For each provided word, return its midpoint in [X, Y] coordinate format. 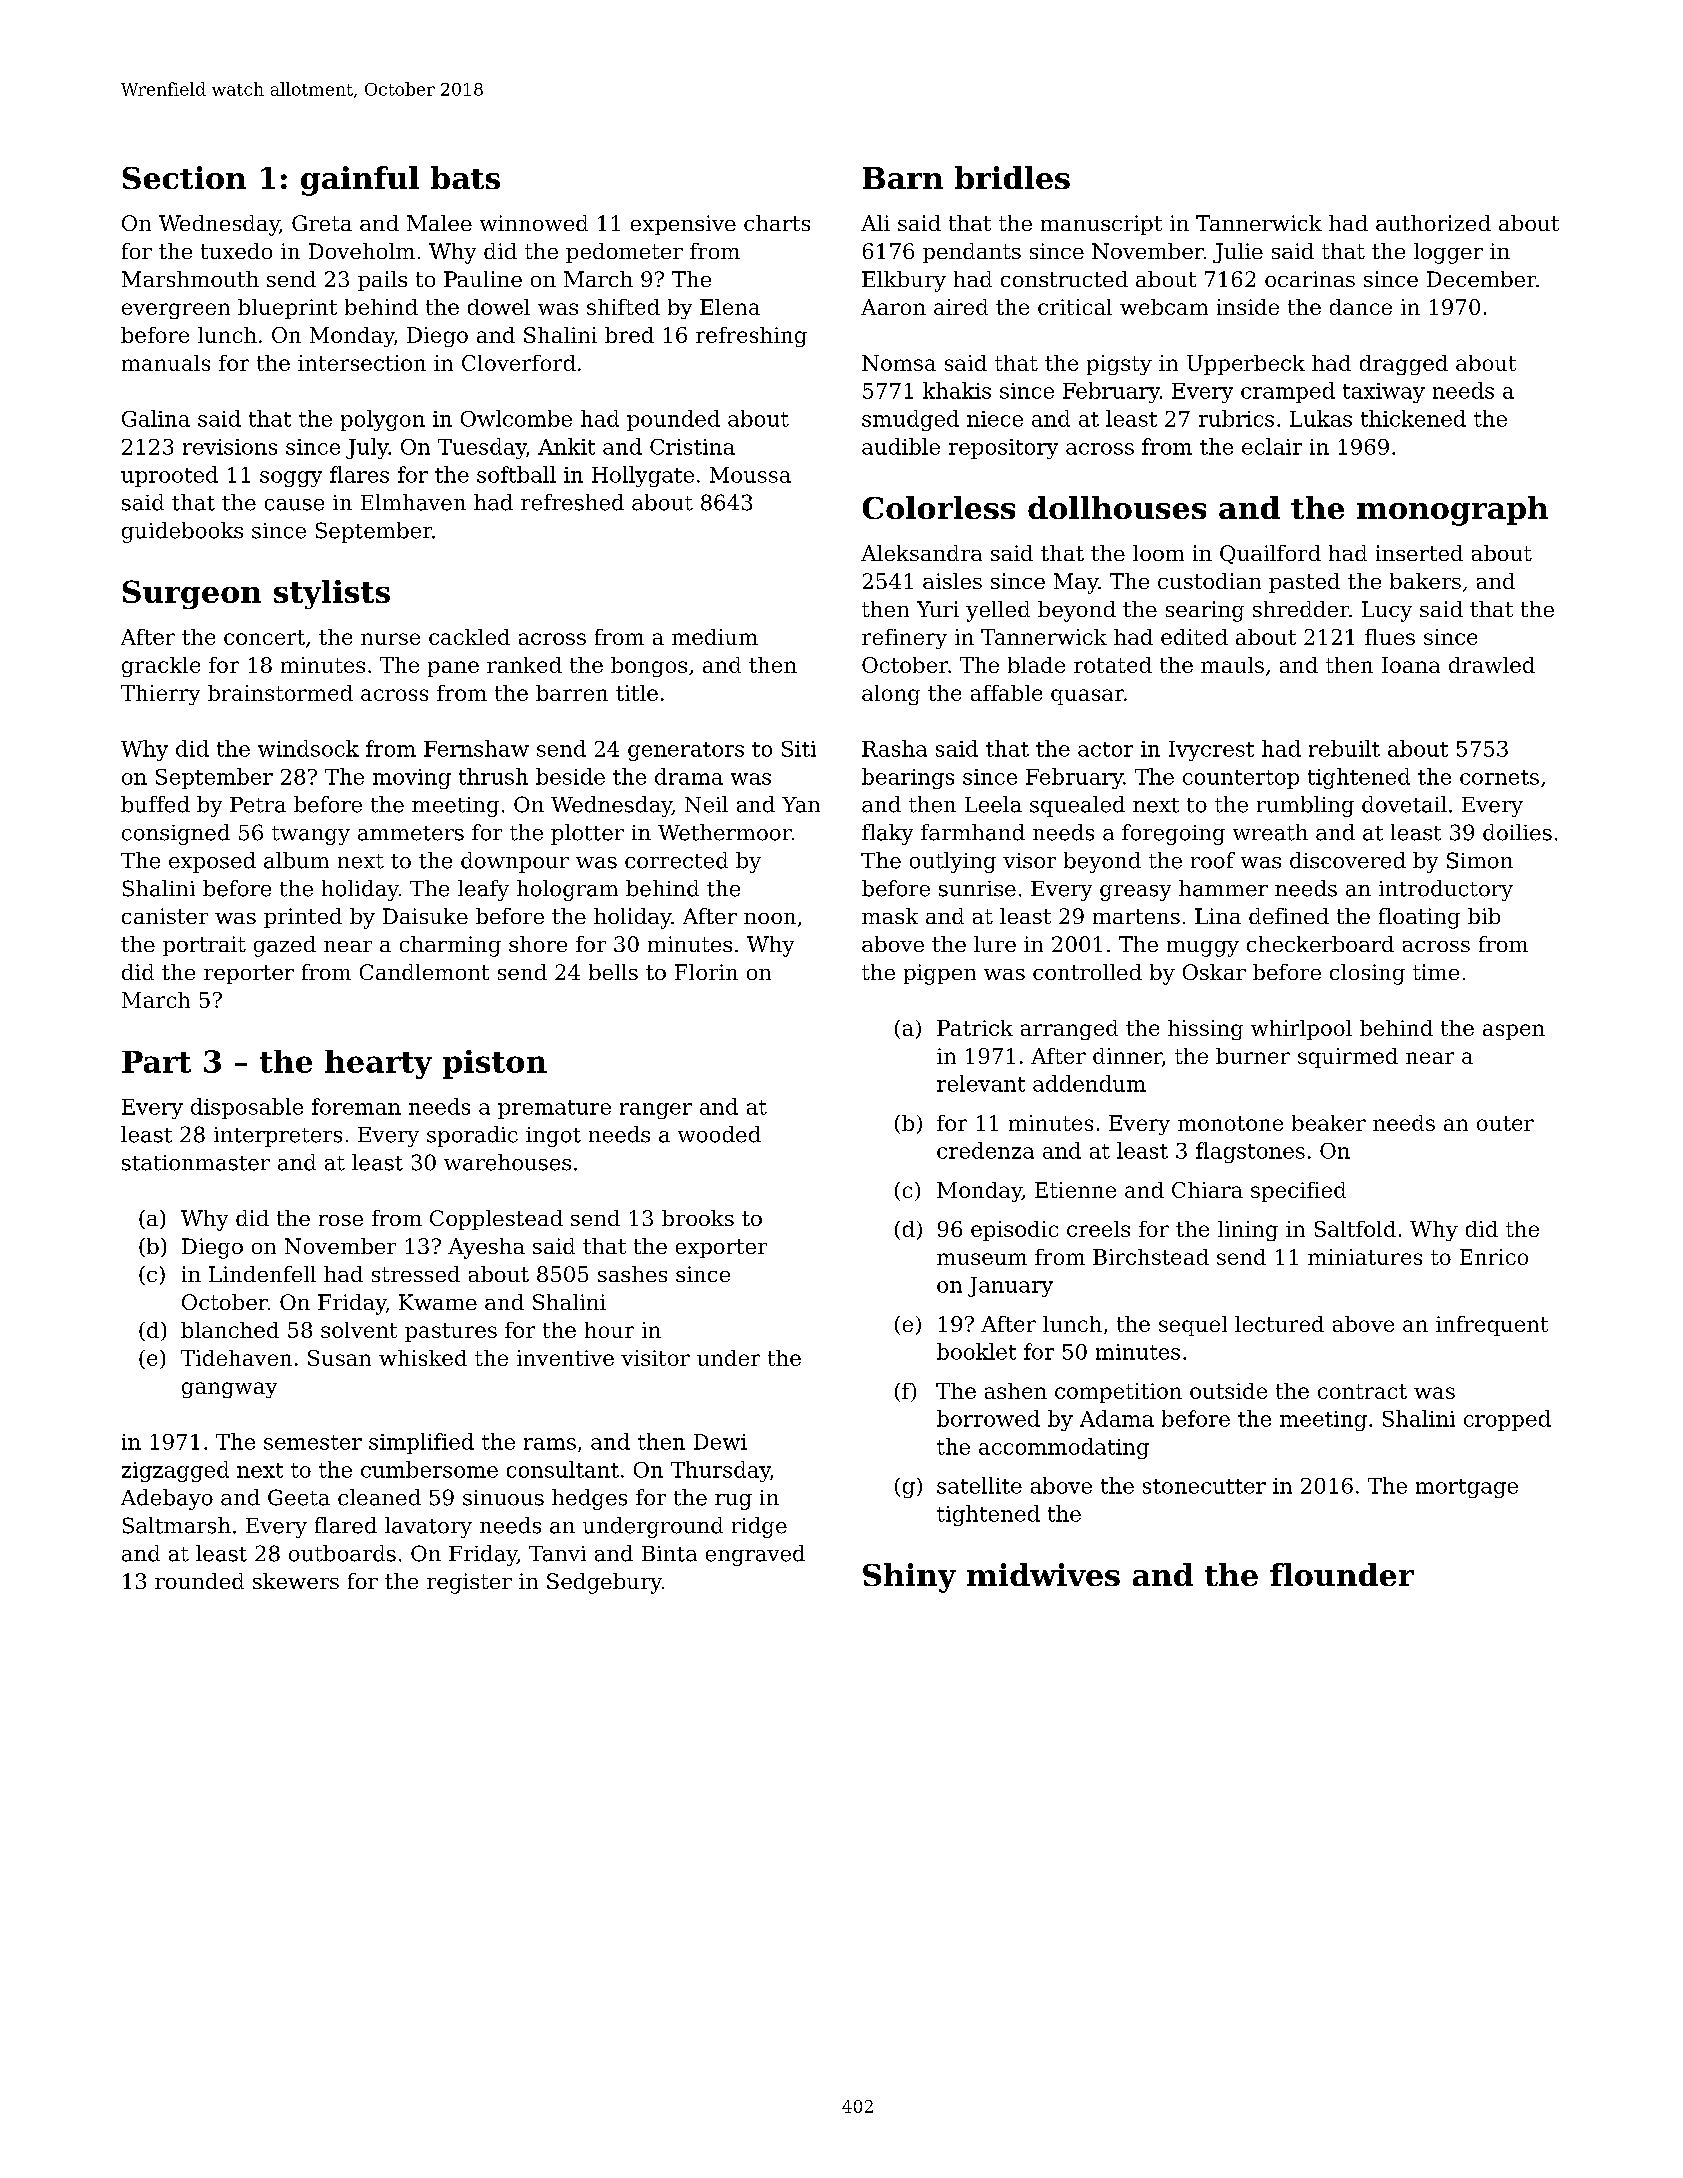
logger [1448, 253]
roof [1213, 860]
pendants [972, 253]
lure [995, 944]
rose [341, 1220]
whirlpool [1301, 1030]
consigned [176, 834]
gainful [360, 181]
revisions [230, 447]
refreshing [751, 337]
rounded [199, 1581]
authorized [1433, 223]
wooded [719, 1134]
